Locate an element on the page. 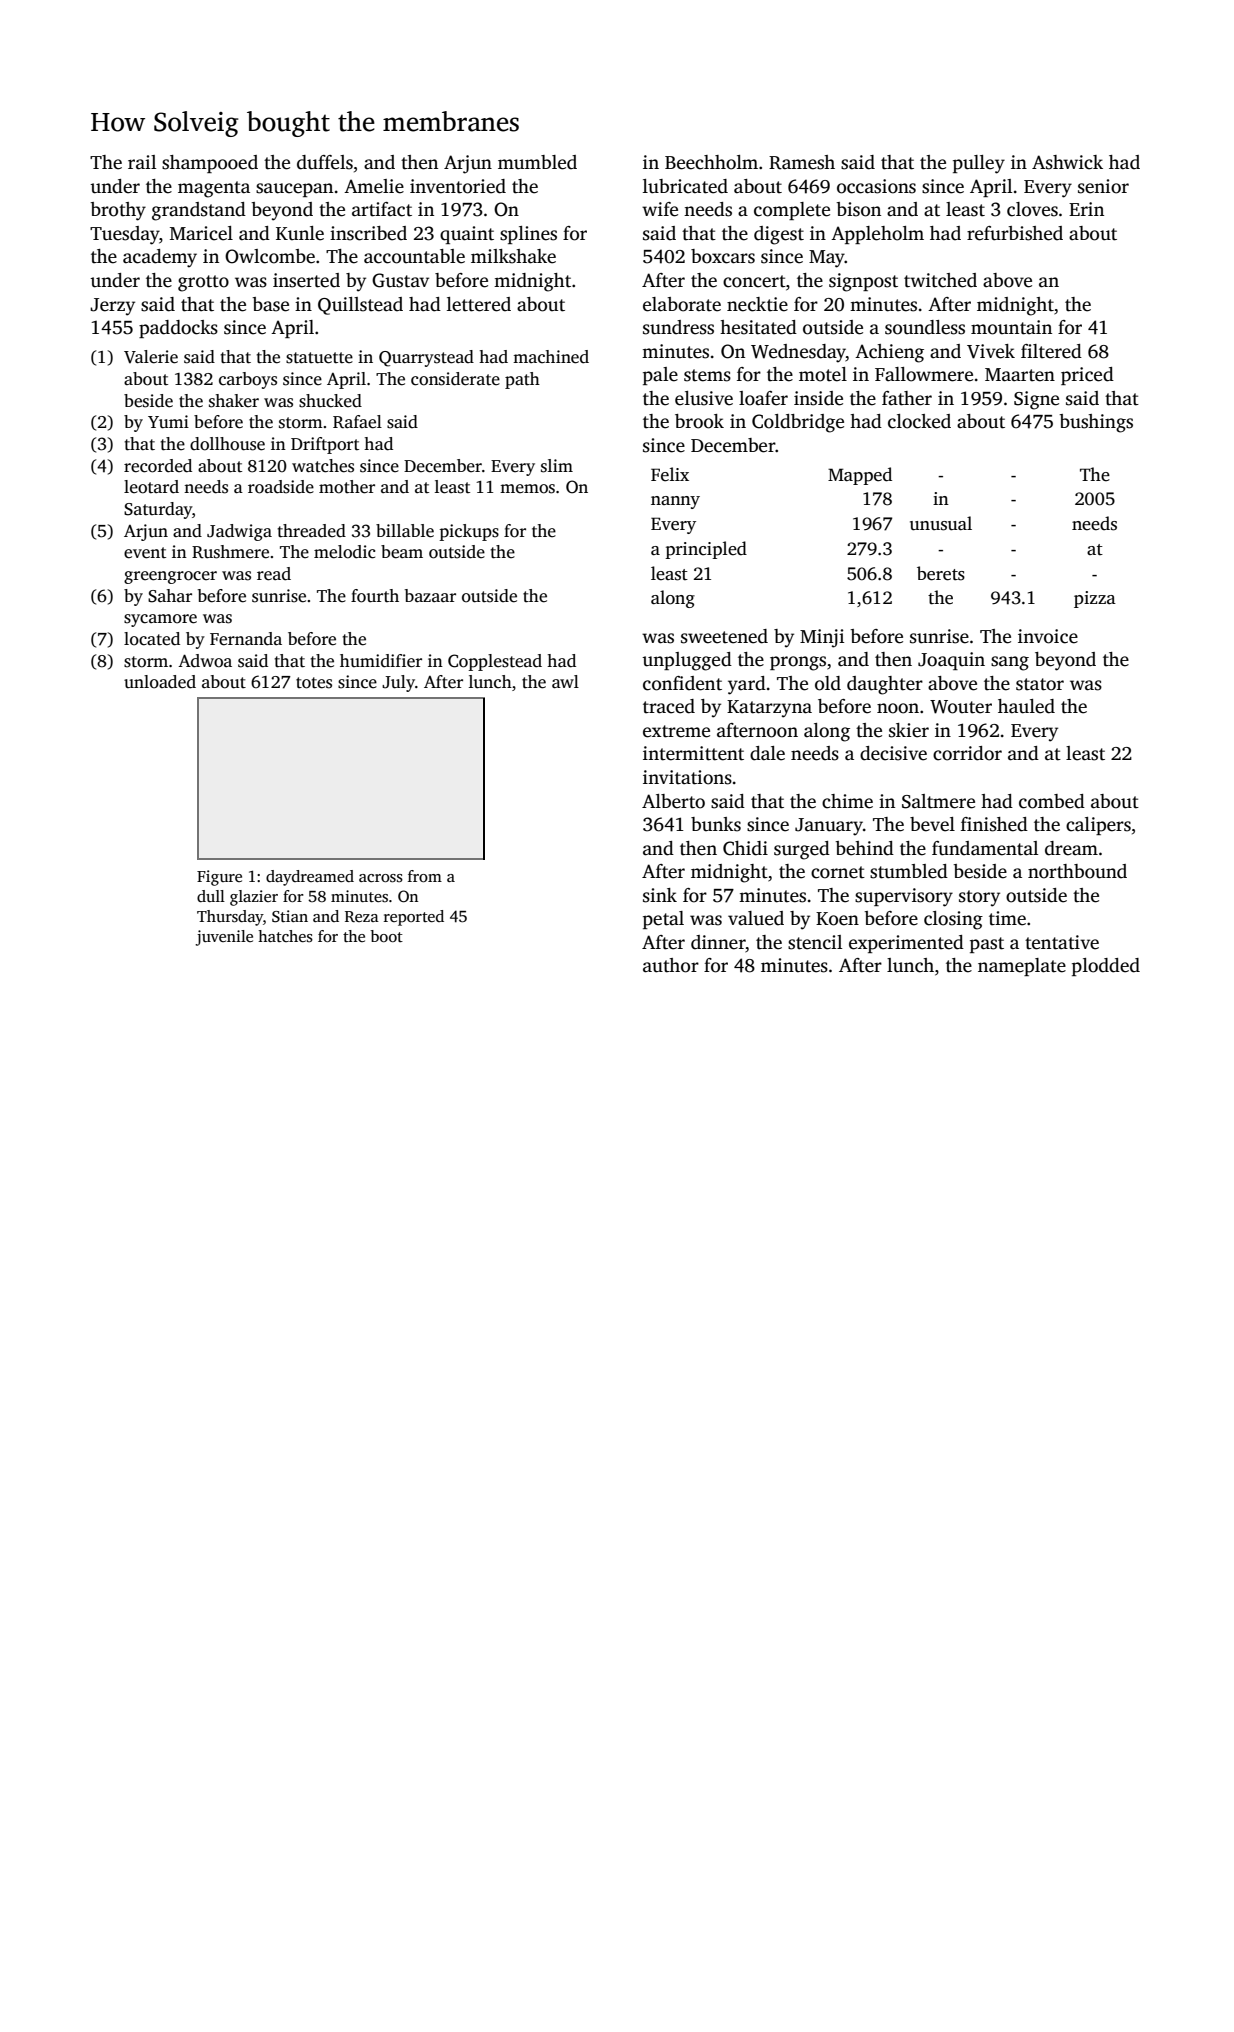 This image has height=2032, width=1234. inventoried is located at coordinates (458, 186).
